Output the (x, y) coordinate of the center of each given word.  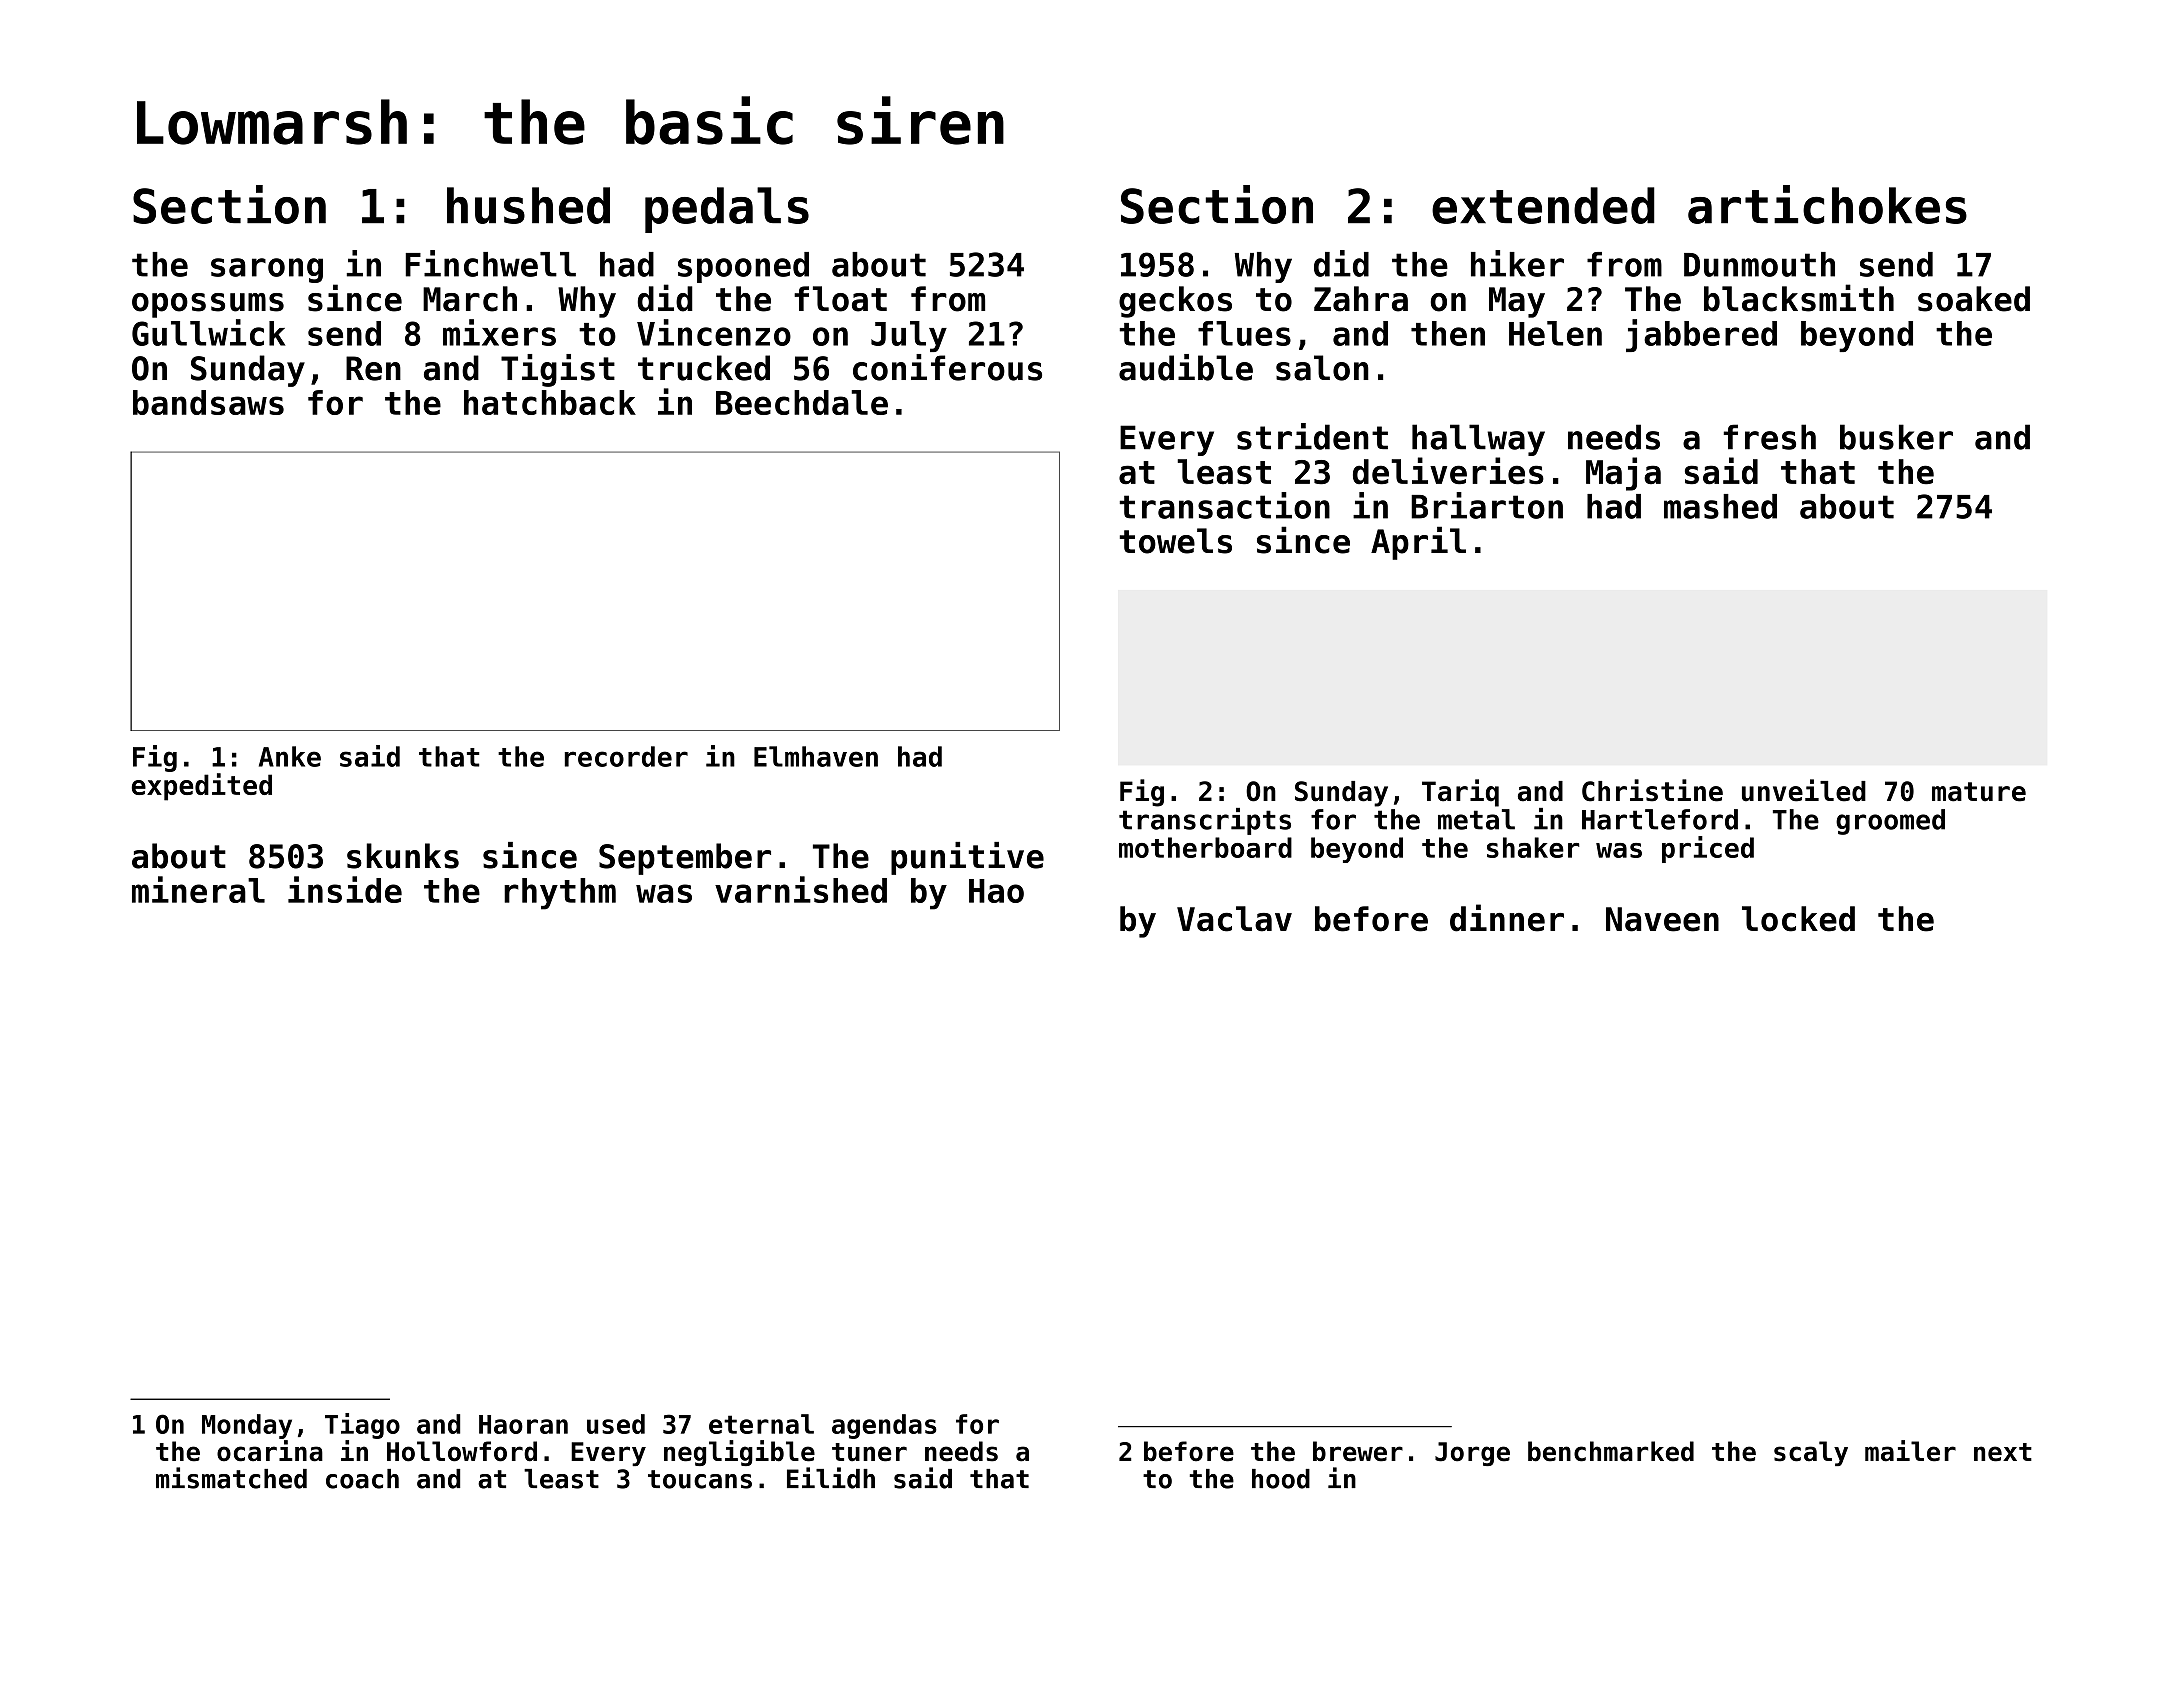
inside (345, 889)
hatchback (550, 402)
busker (1896, 437)
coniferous (947, 367)
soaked (1974, 299)
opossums (208, 305)
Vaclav (1234, 919)
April (1418, 543)
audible (1186, 367)
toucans (700, 1479)
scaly (1811, 1453)
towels (1175, 541)
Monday (247, 1426)
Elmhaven (816, 756)
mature (1979, 792)
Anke (290, 756)
